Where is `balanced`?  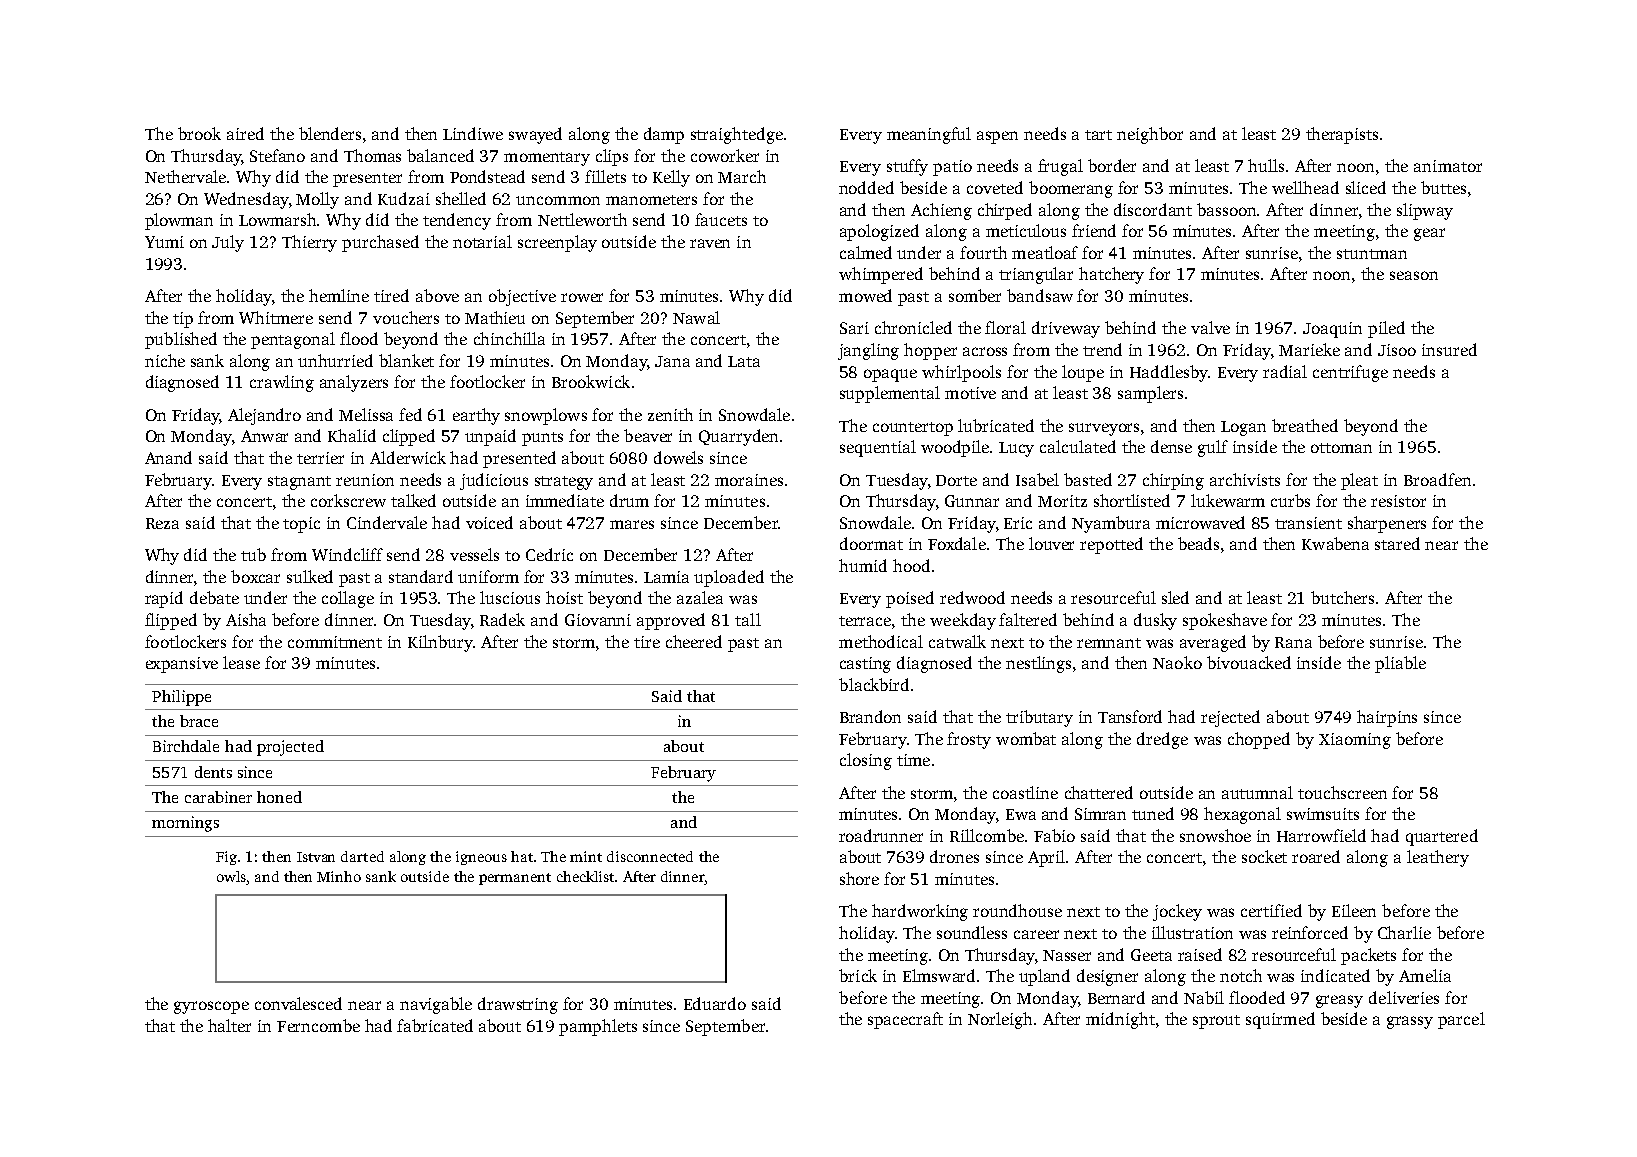 balanced is located at coordinates (440, 155).
